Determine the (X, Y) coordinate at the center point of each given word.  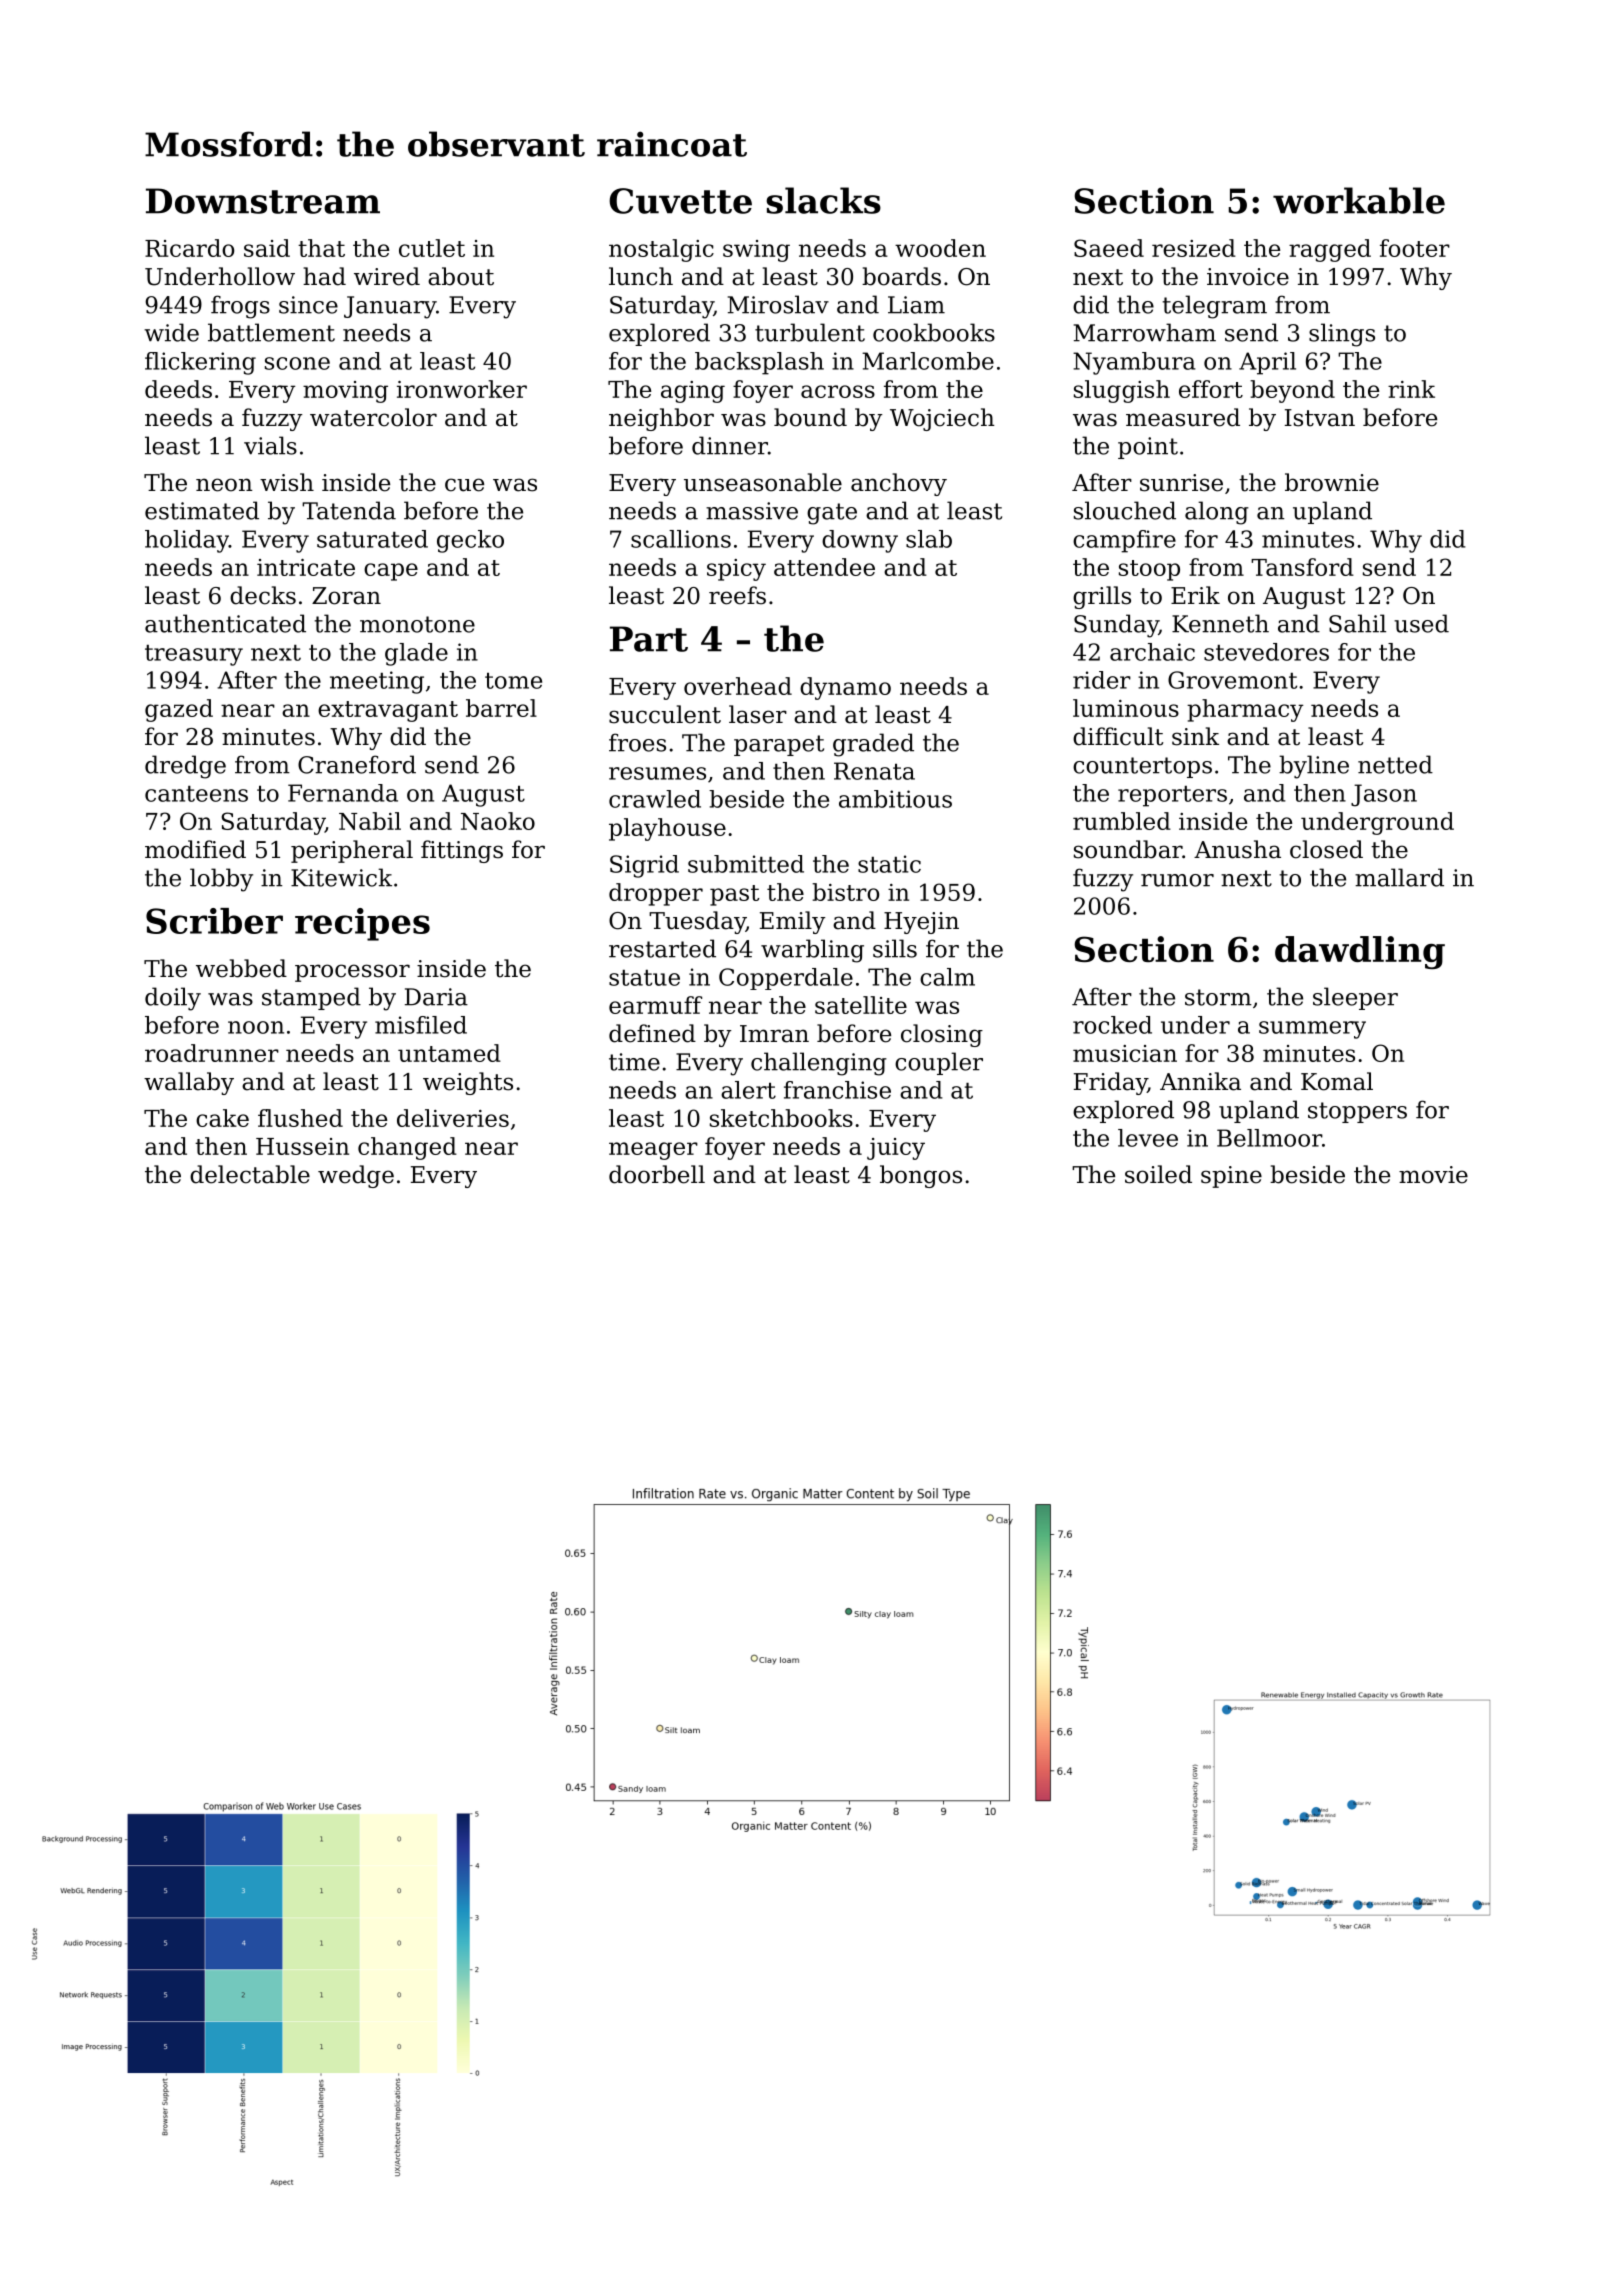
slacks (823, 200)
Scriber (214, 921)
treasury (194, 655)
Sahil (1357, 623)
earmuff (655, 1005)
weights (468, 1083)
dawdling (1360, 952)
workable (1359, 200)
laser (758, 714)
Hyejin (921, 923)
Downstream (263, 201)
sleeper (1355, 998)
